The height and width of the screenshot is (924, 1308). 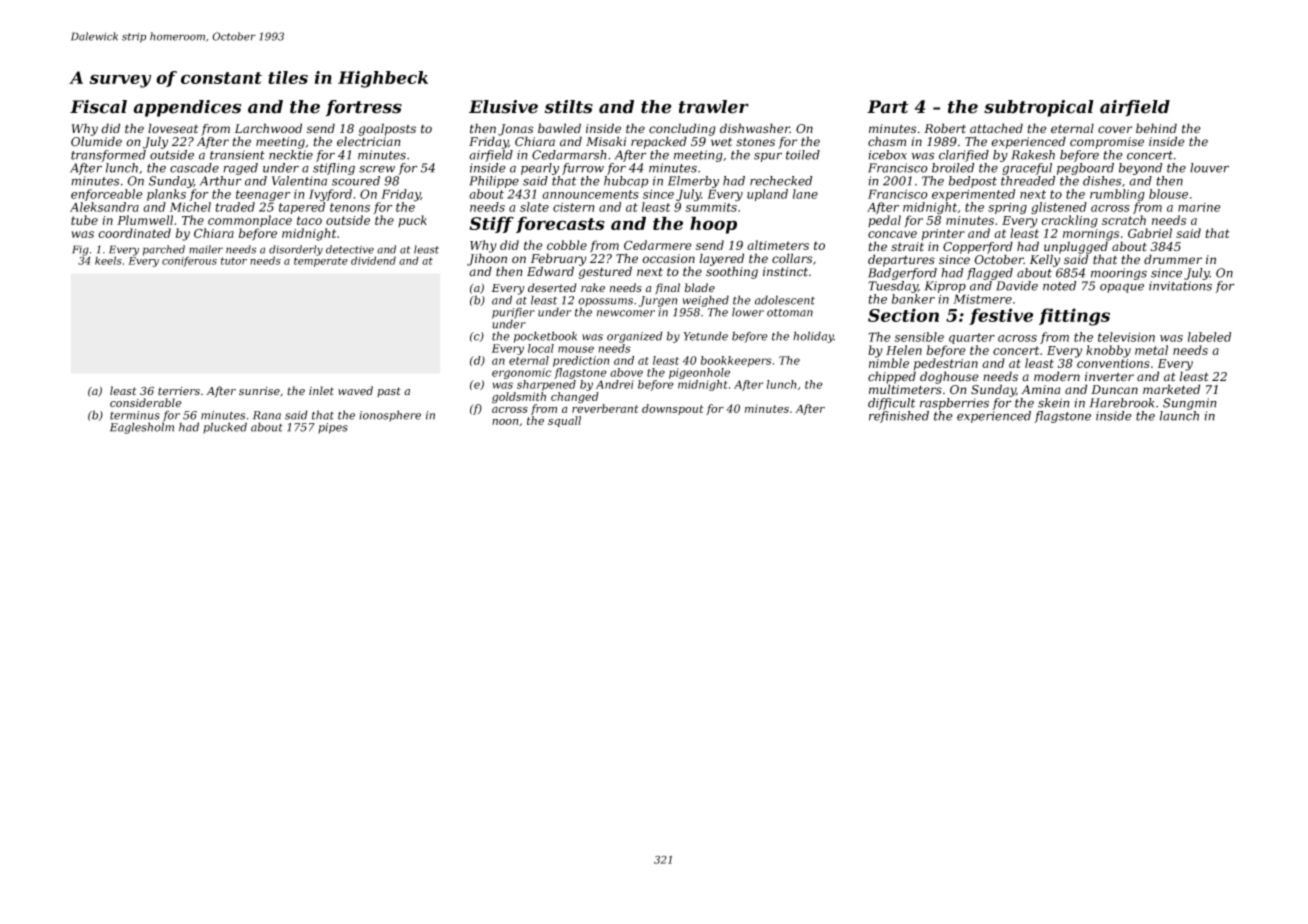 What do you see at coordinates (513, 313) in the screenshot?
I see `purifier` at bounding box center [513, 313].
